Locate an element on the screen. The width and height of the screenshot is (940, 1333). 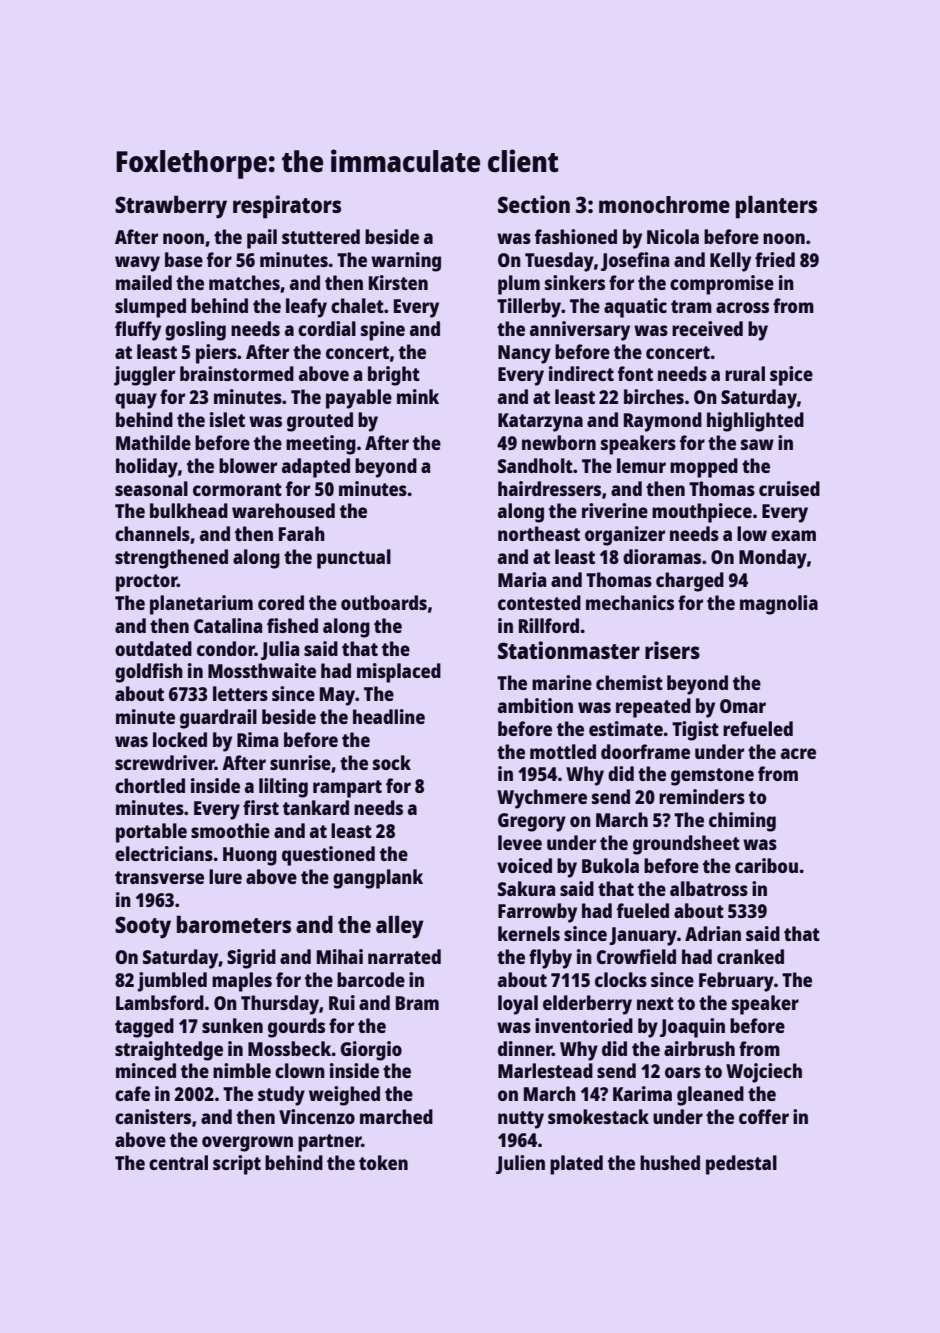
Tuesday is located at coordinates (559, 262).
